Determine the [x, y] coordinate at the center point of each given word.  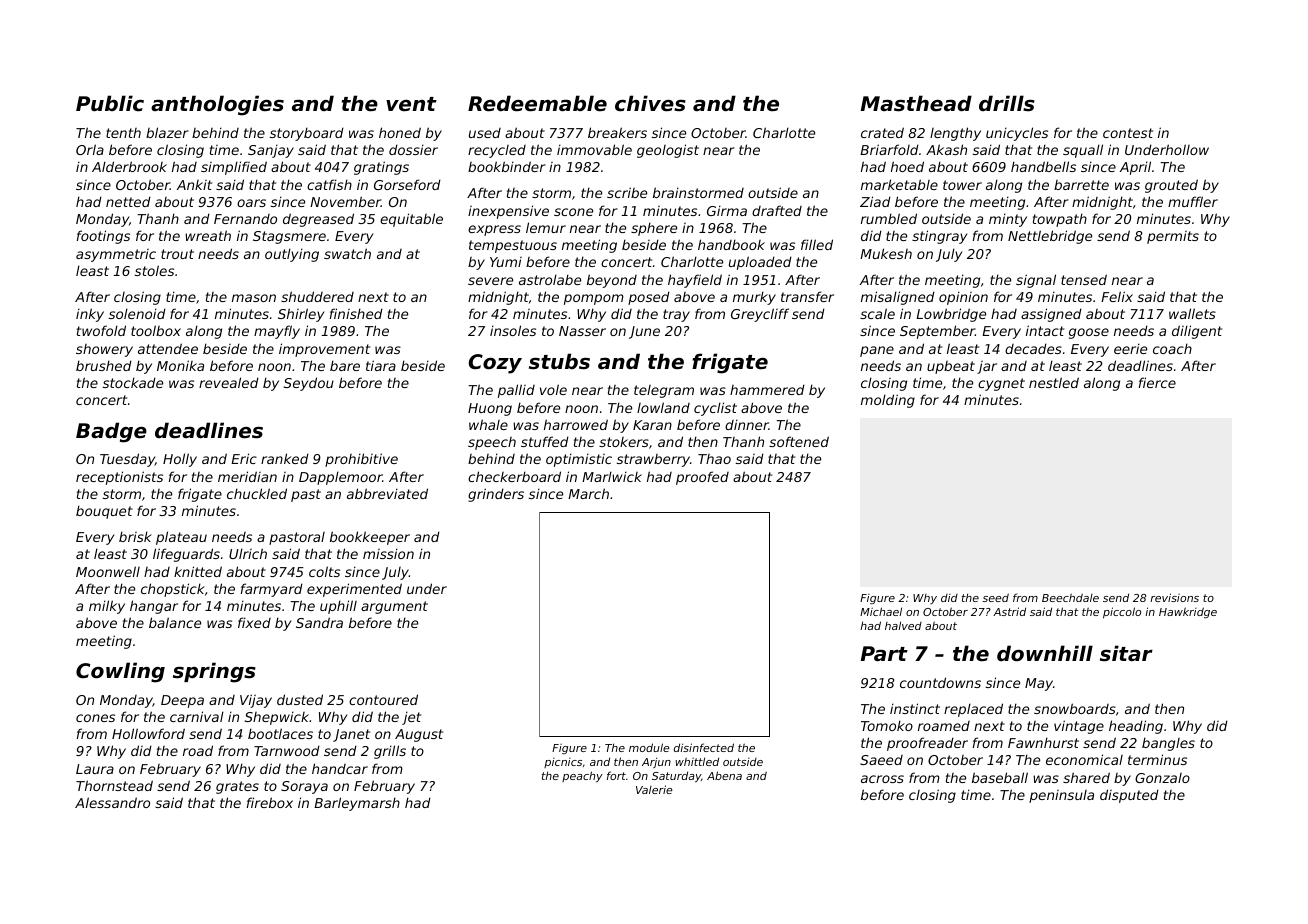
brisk [135, 536]
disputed [1129, 796]
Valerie [654, 789]
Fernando [245, 219]
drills [1007, 103]
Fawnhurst [1043, 742]
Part [884, 654]
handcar [340, 768]
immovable [594, 149]
